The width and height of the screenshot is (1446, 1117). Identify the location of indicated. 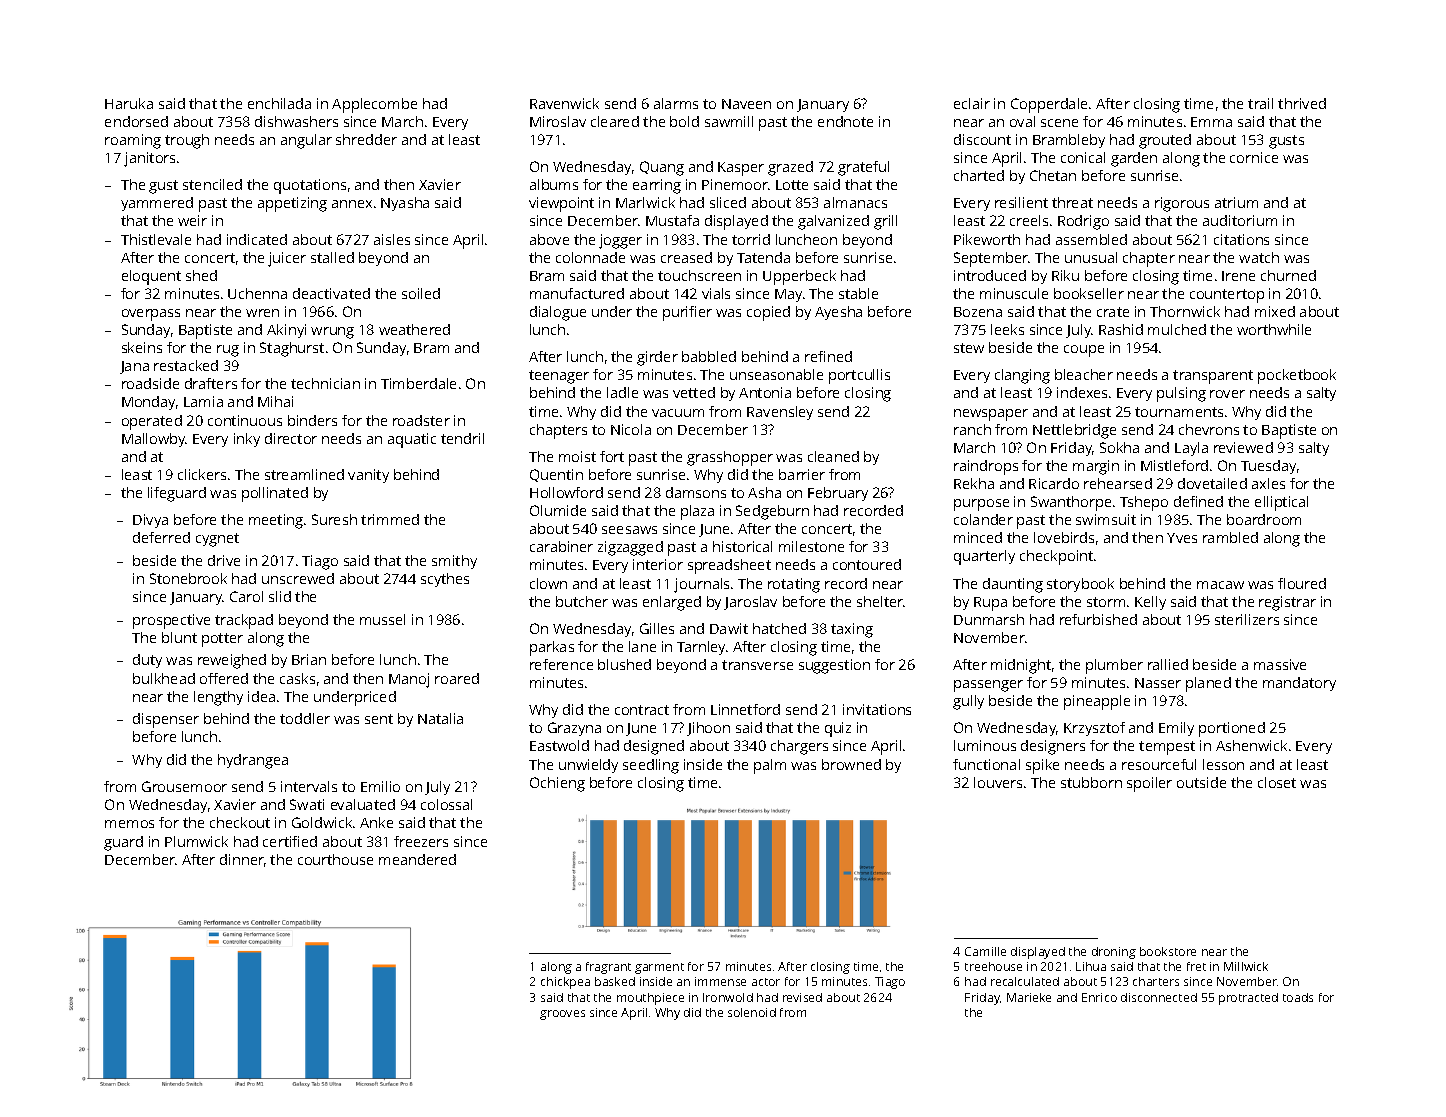
(257, 239).
